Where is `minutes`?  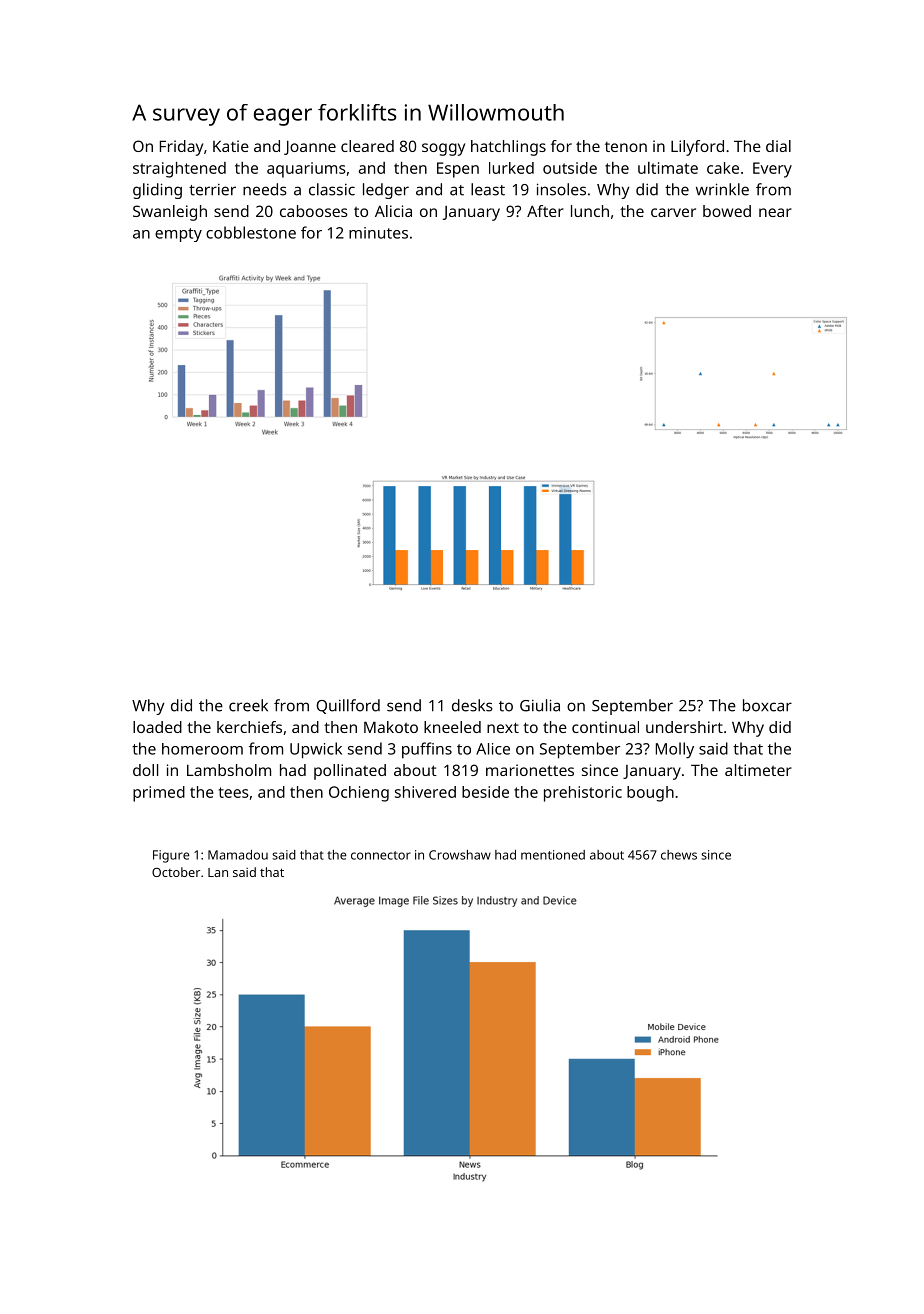 minutes is located at coordinates (378, 233).
